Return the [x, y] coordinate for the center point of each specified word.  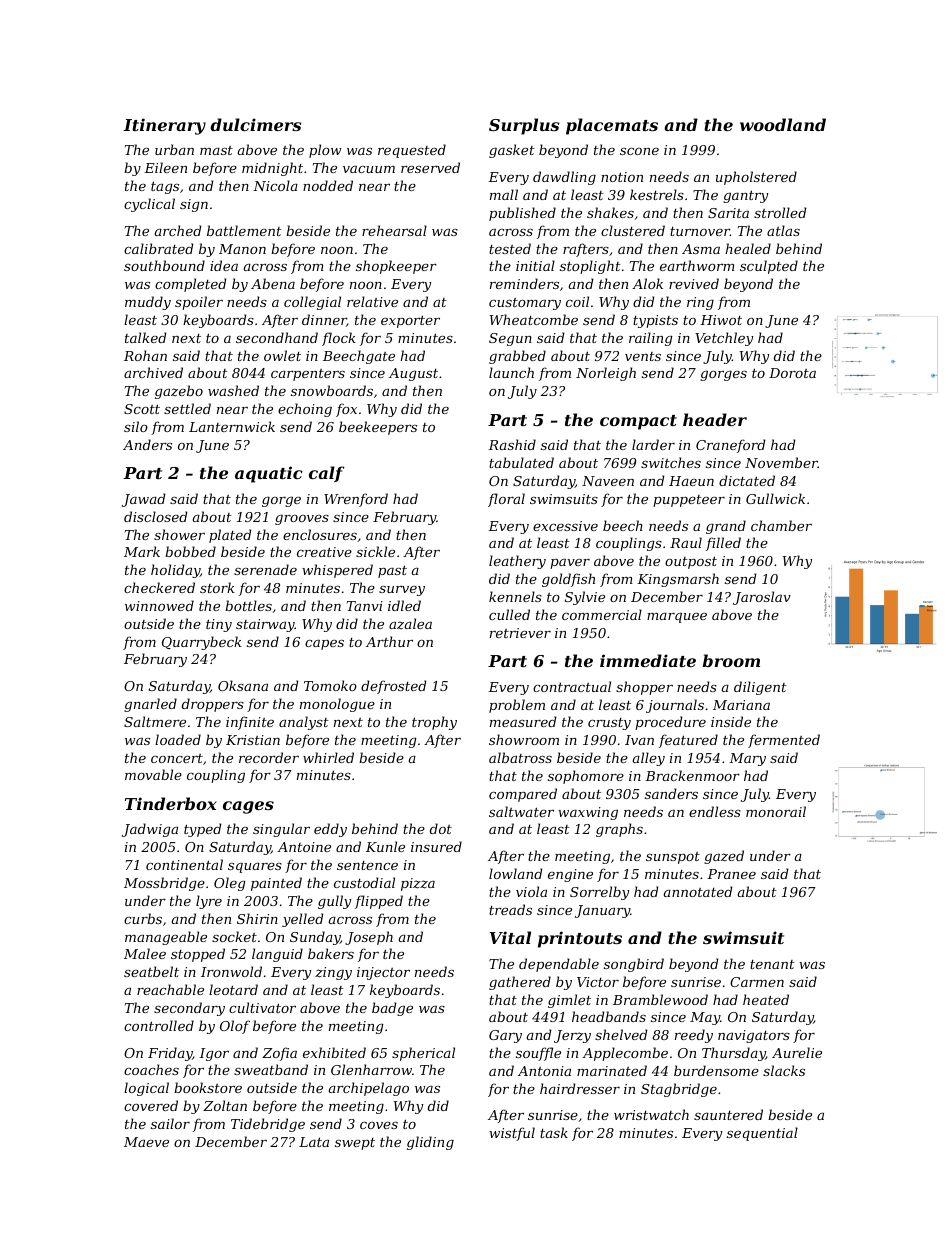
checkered [159, 587]
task [554, 1132]
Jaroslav [762, 598]
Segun [510, 339]
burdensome [716, 1070]
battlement [244, 230]
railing [651, 339]
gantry [745, 196]
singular [281, 830]
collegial [312, 303]
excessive [565, 526]
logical [146, 1089]
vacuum [369, 169]
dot [441, 828]
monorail [776, 811]
